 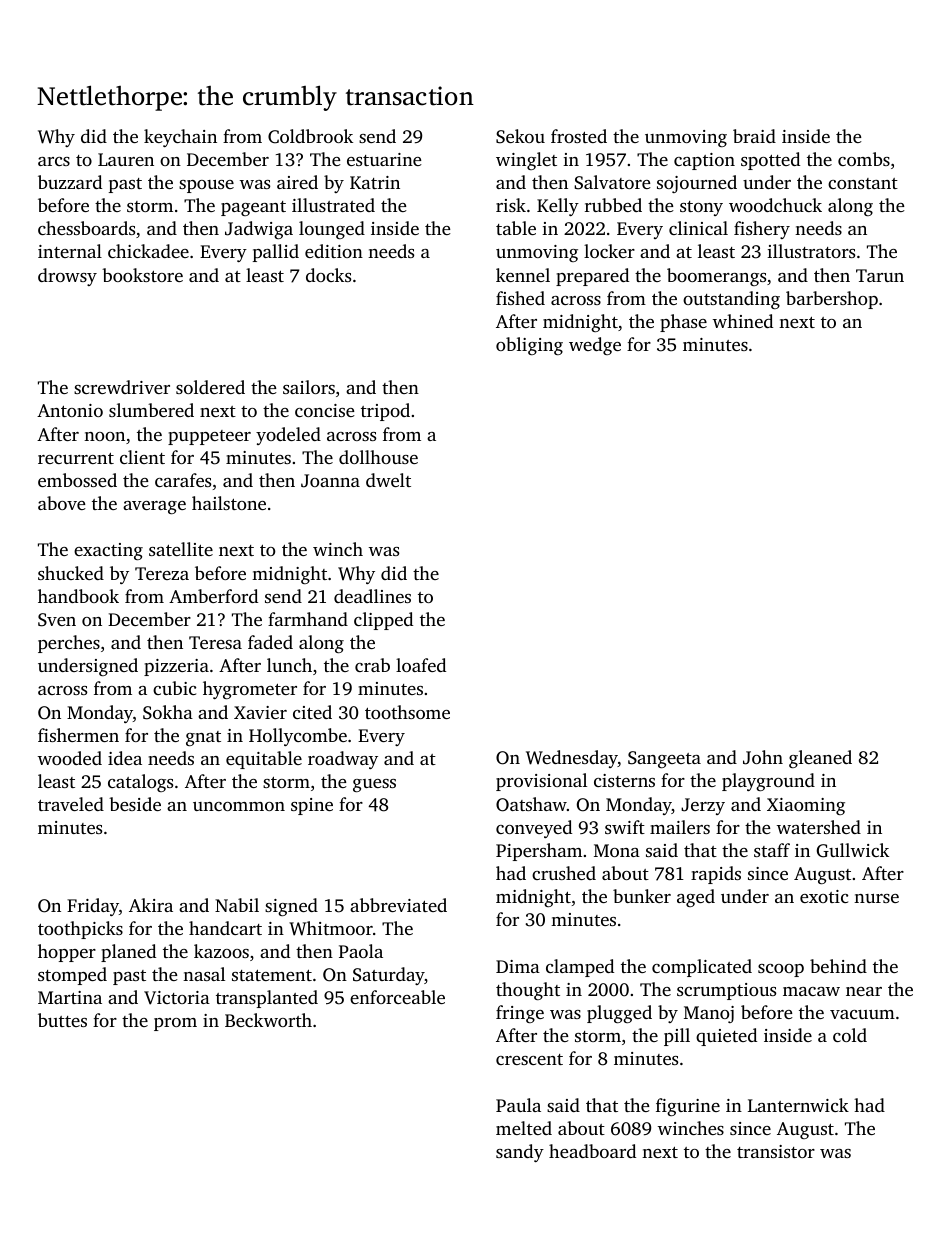 What do you see at coordinates (86, 228) in the screenshot?
I see `chessboards` at bounding box center [86, 228].
